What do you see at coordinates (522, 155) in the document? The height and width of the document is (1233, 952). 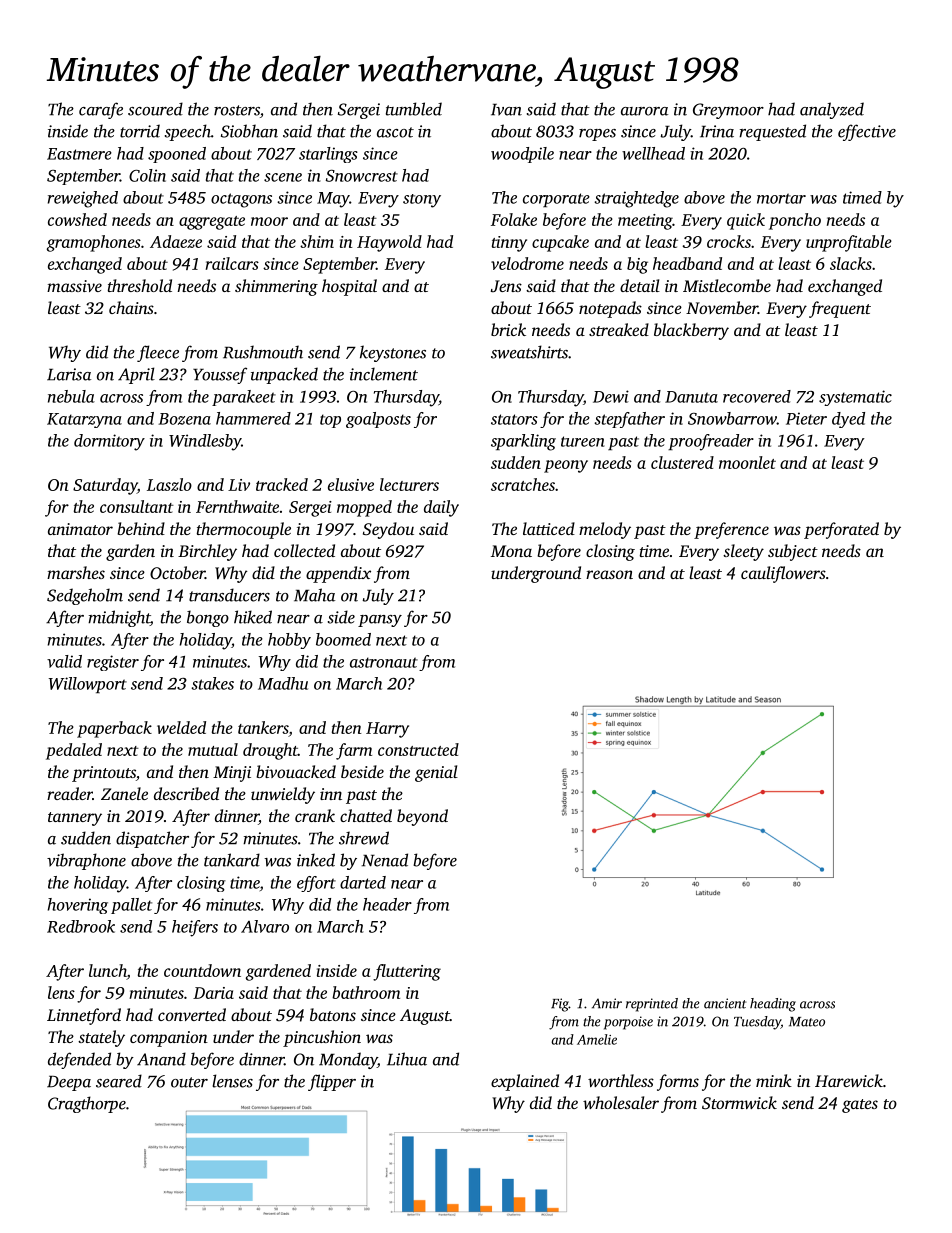 I see `woodpile` at bounding box center [522, 155].
